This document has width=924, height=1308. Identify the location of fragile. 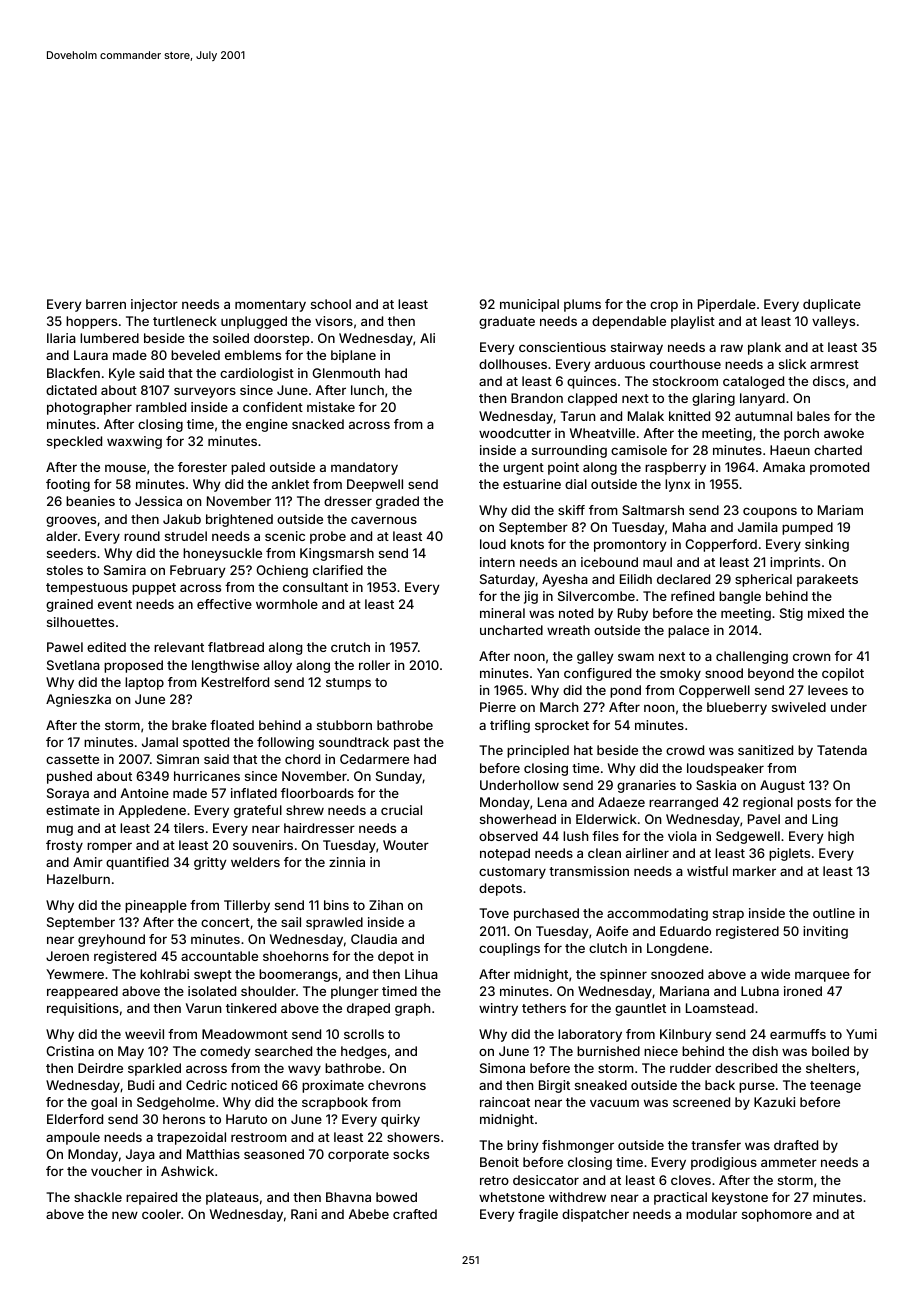
(538, 1215).
